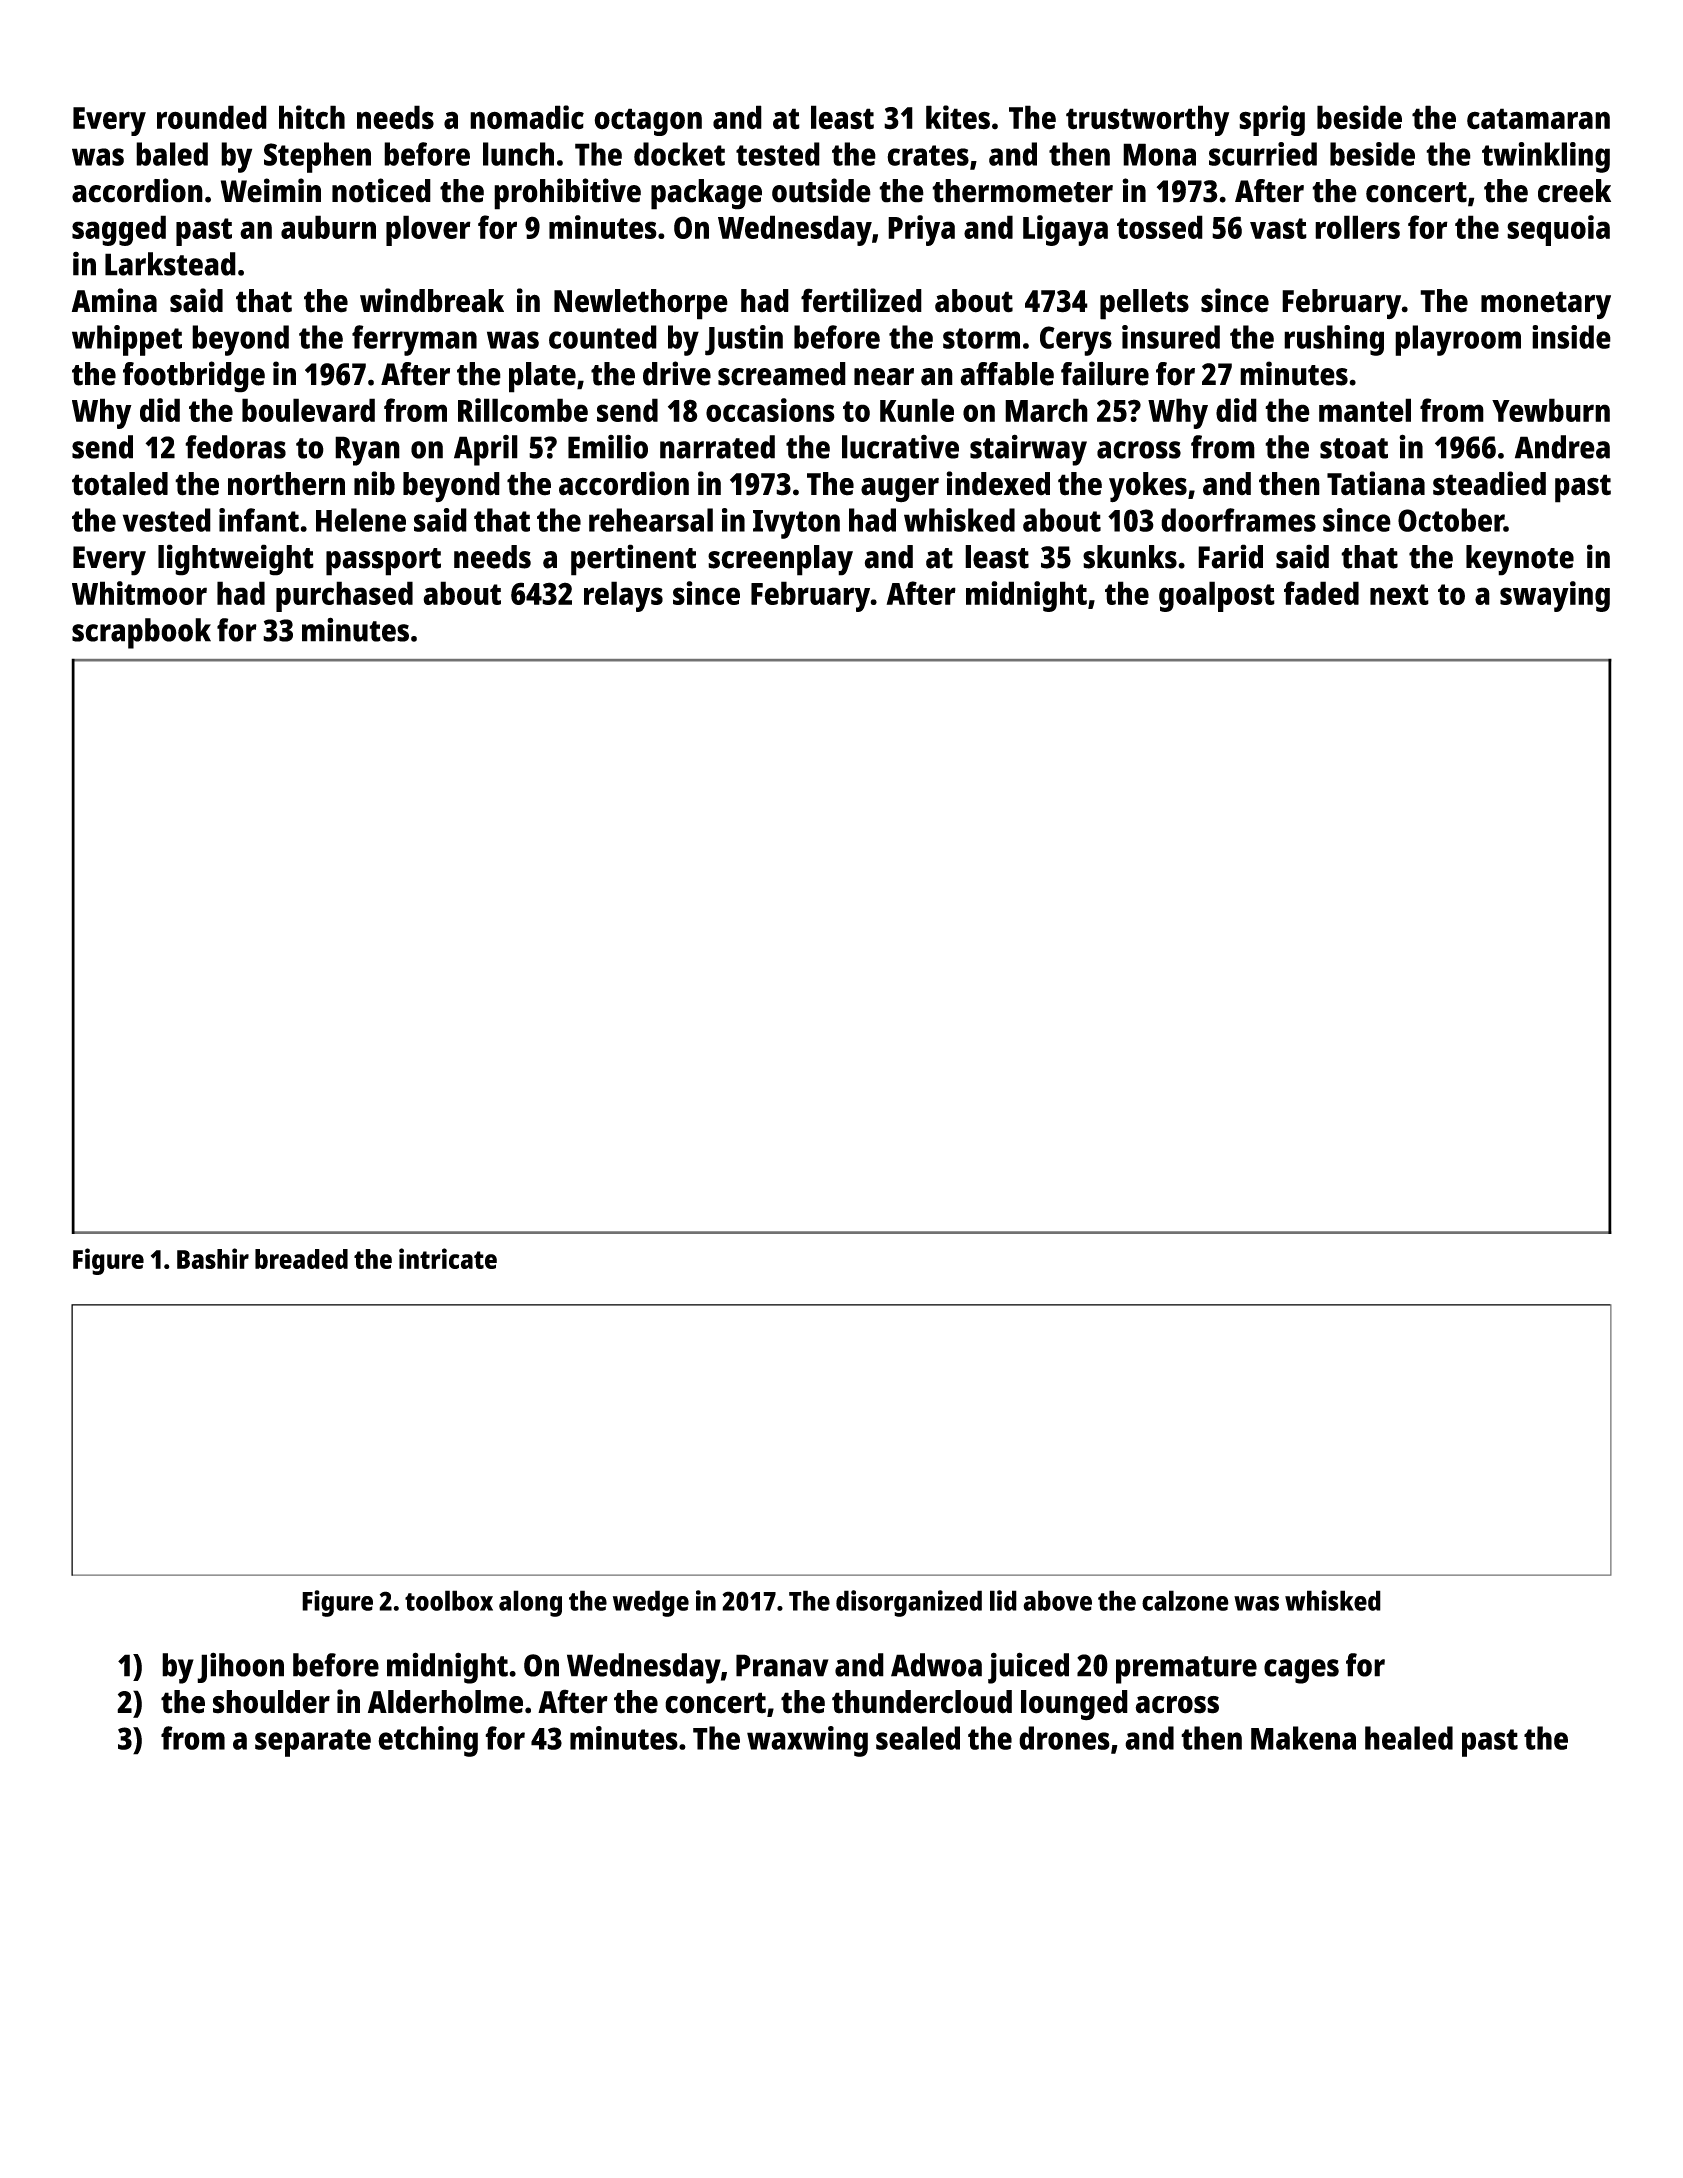 The height and width of the screenshot is (2178, 1683). Describe the element at coordinates (921, 230) in the screenshot. I see `Priya` at that location.
